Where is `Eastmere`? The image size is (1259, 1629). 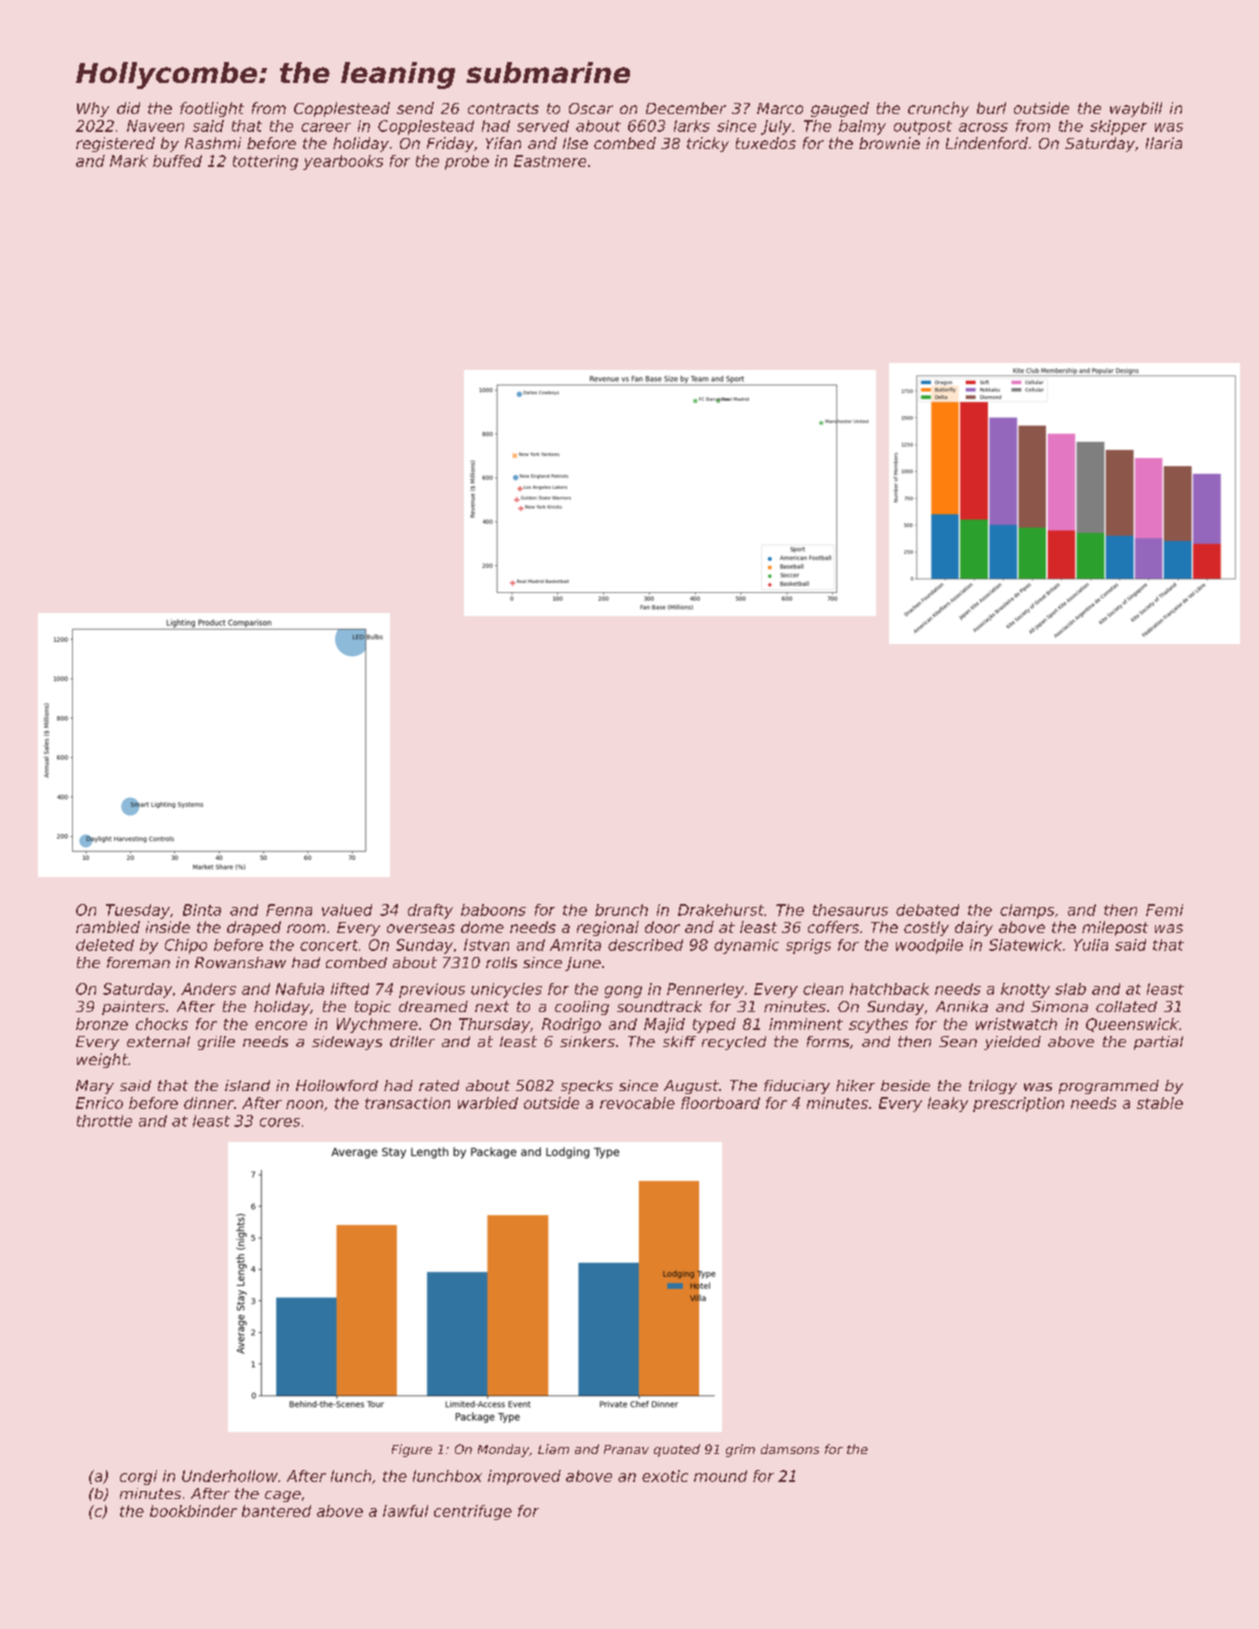 Eastmere is located at coordinates (550, 161).
